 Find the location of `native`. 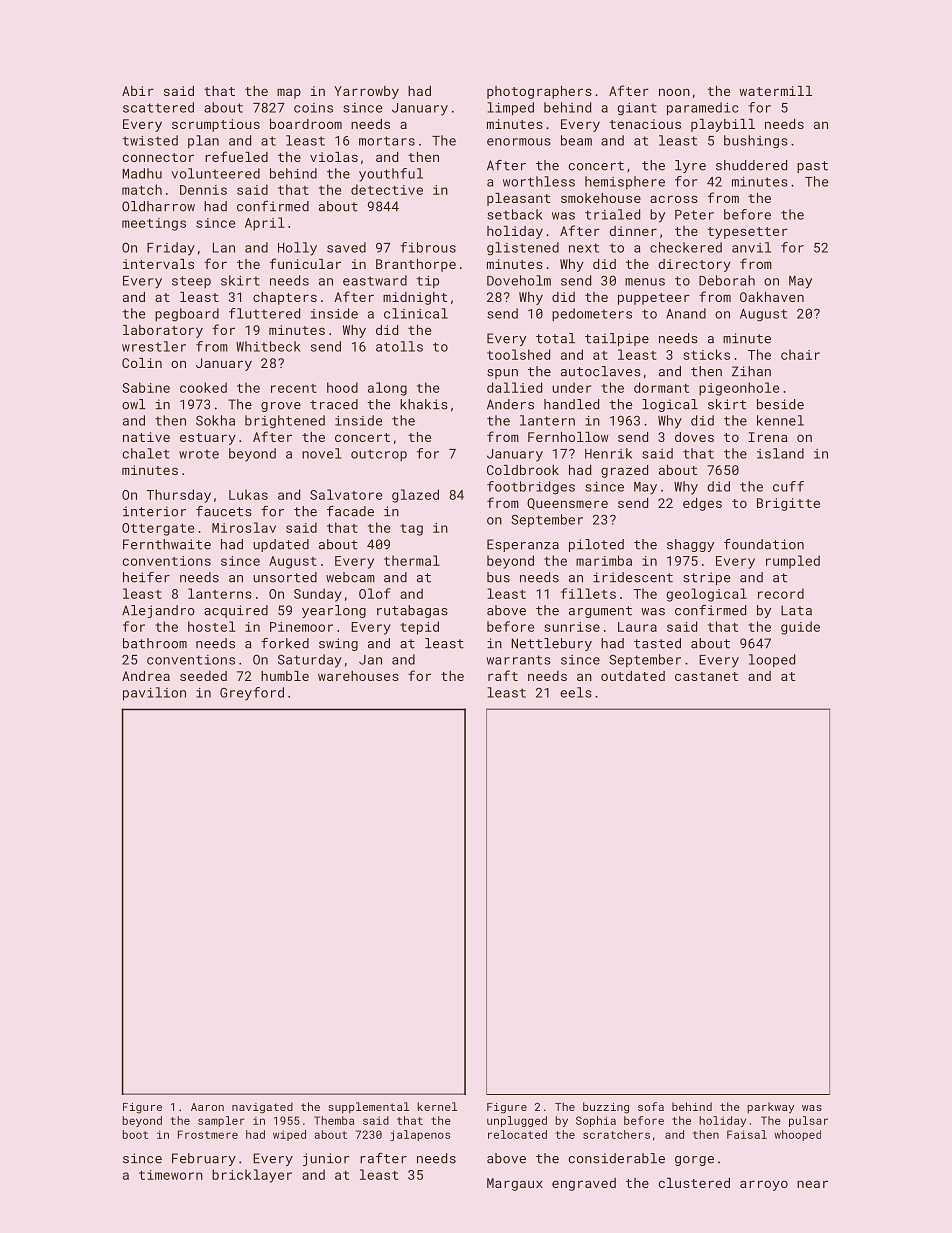

native is located at coordinates (146, 437).
